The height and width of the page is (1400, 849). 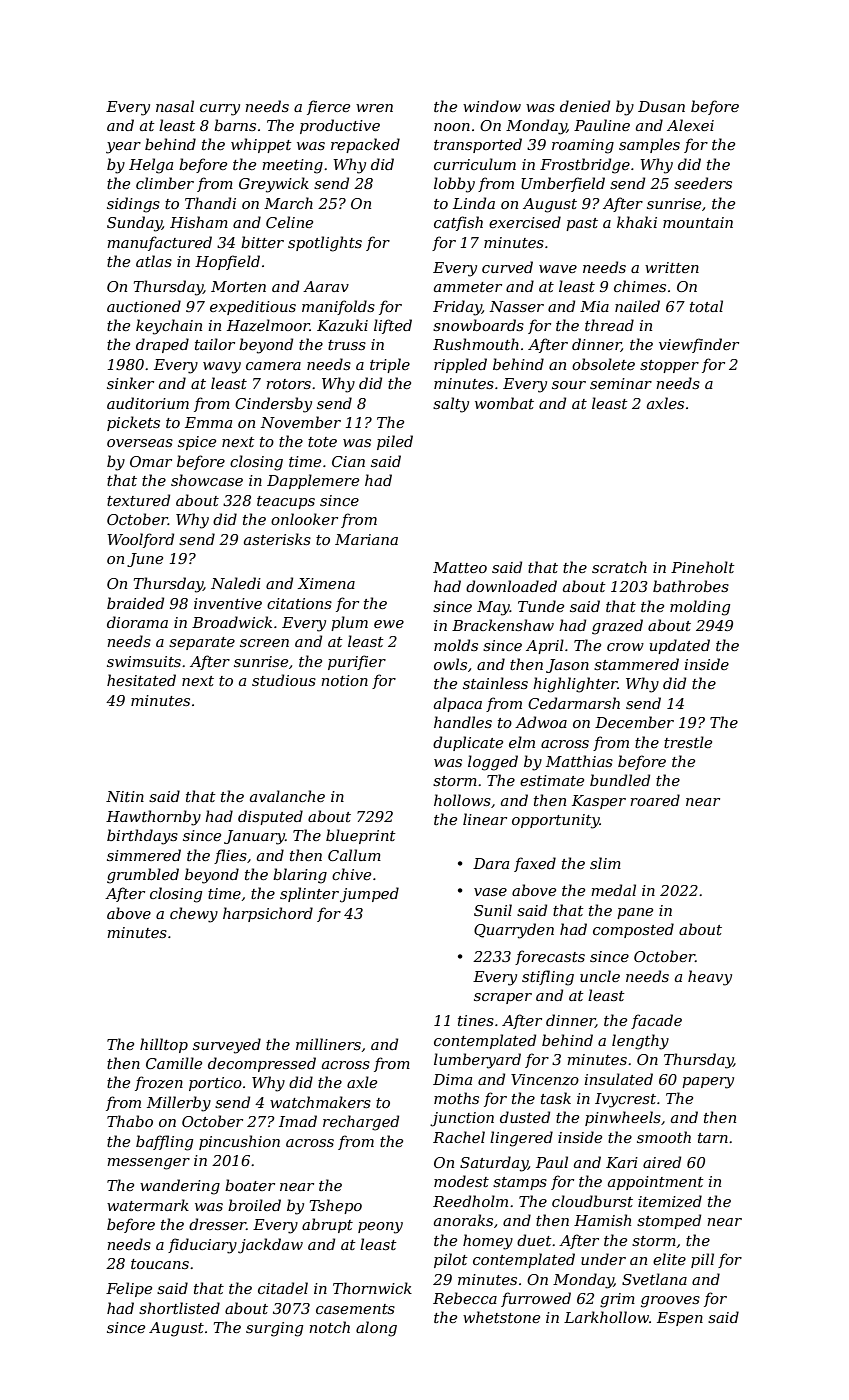 What do you see at coordinates (220, 110) in the page?
I see `curry` at bounding box center [220, 110].
